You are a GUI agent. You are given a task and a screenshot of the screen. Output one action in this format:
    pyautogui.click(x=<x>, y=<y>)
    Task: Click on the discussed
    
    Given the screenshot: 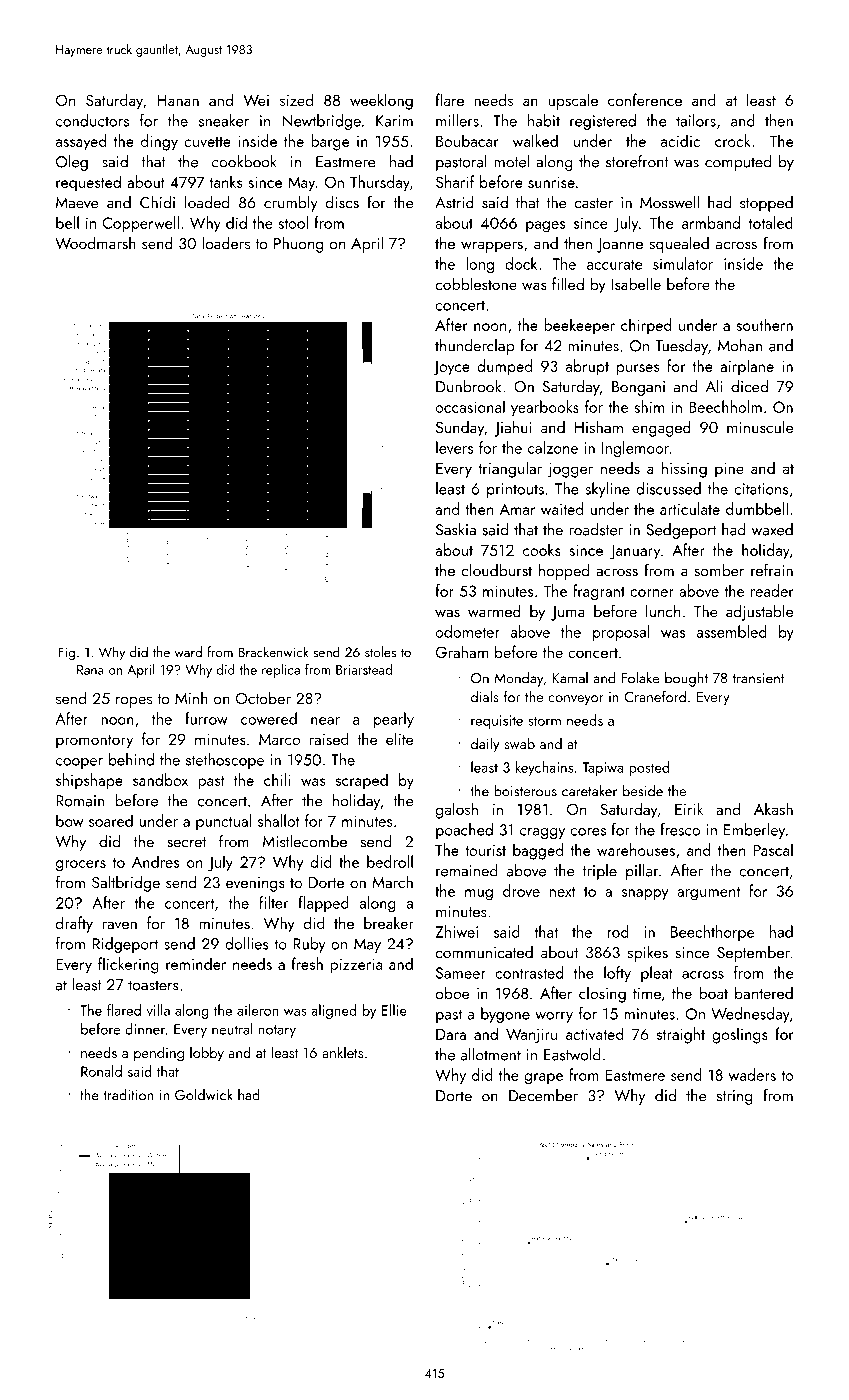 What is the action you would take?
    pyautogui.click(x=668, y=488)
